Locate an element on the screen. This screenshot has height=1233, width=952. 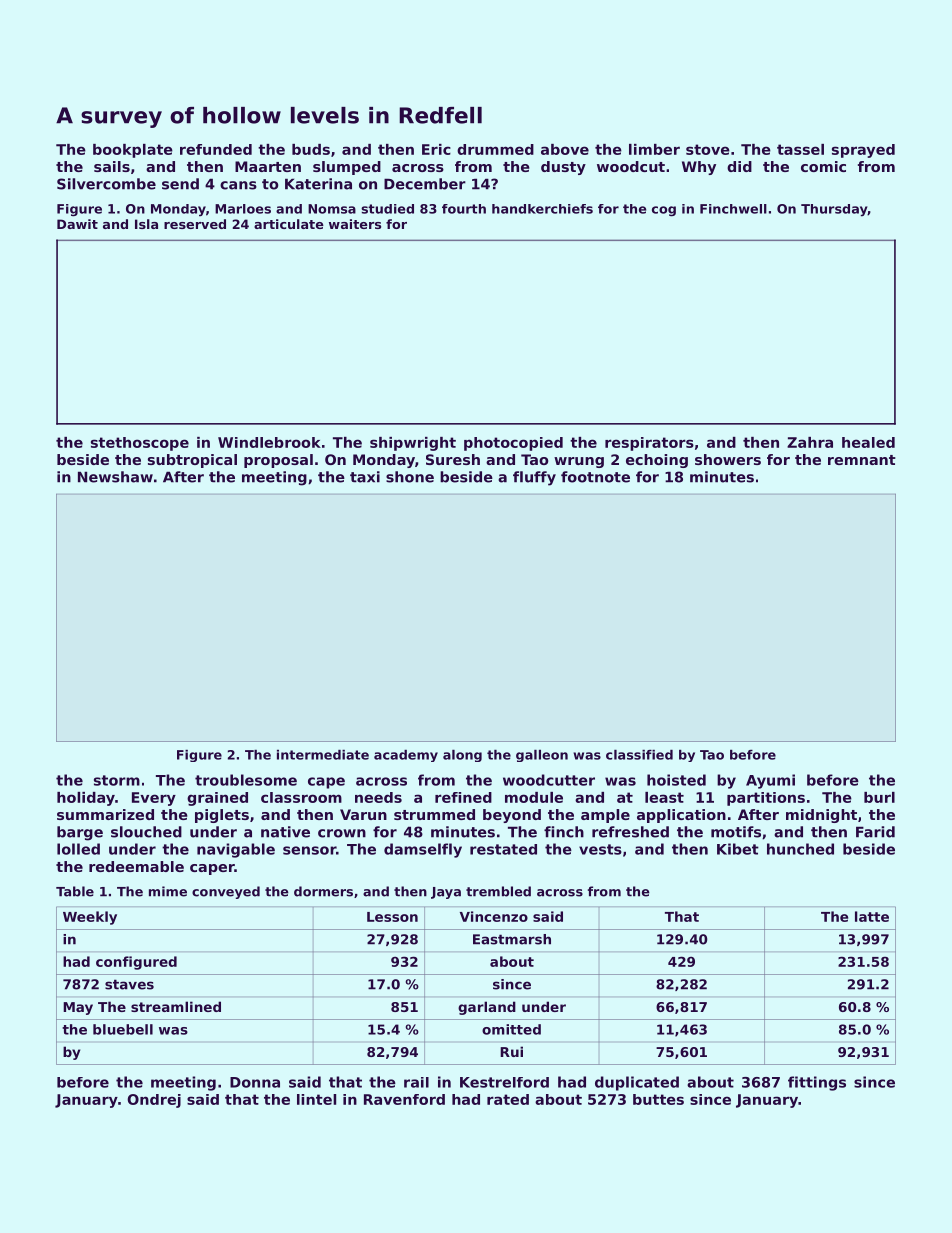
Thursday is located at coordinates (834, 210).
